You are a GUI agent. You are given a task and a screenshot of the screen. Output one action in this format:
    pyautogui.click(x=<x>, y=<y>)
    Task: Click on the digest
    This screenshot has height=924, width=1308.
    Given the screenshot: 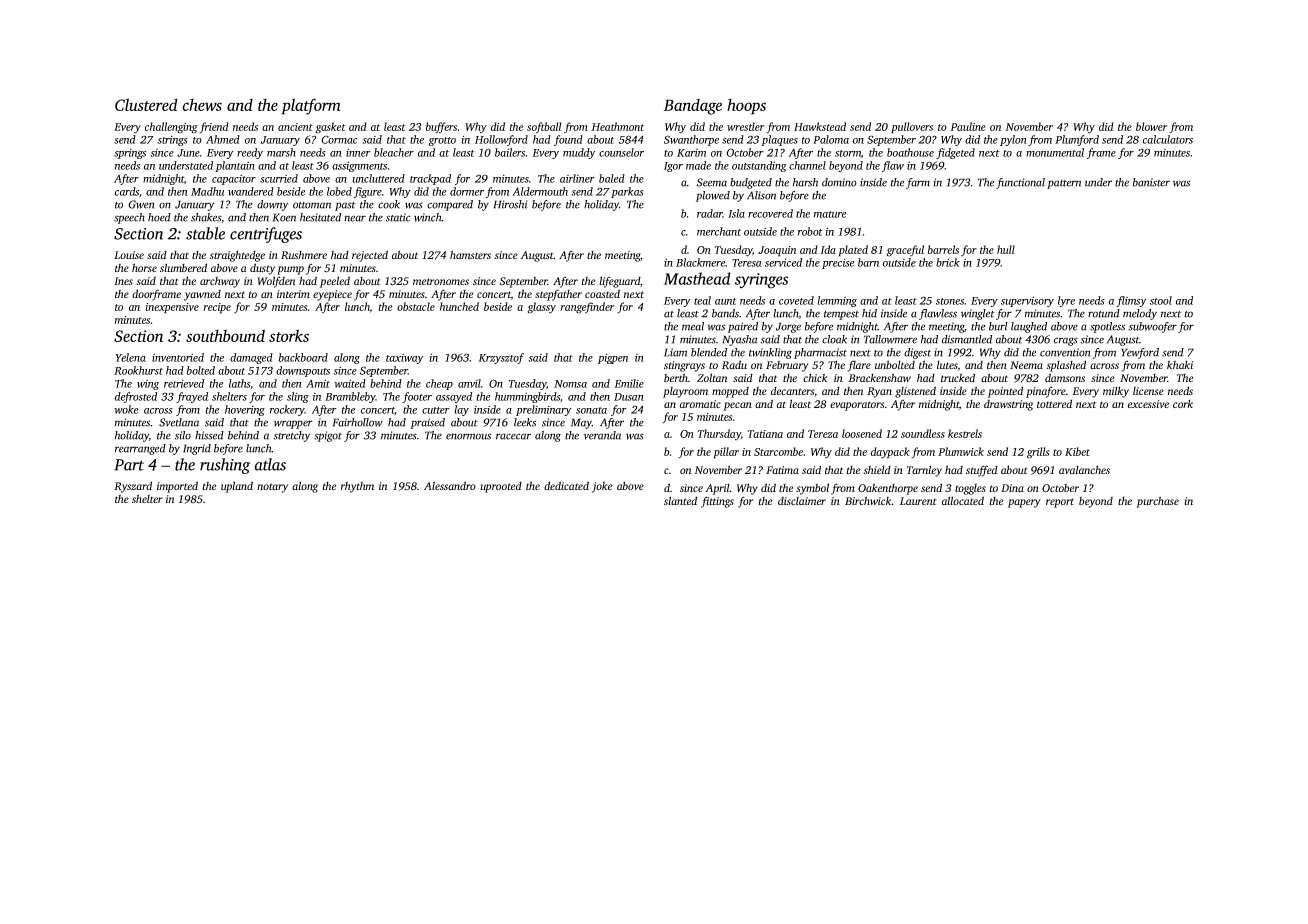 What is the action you would take?
    pyautogui.click(x=917, y=353)
